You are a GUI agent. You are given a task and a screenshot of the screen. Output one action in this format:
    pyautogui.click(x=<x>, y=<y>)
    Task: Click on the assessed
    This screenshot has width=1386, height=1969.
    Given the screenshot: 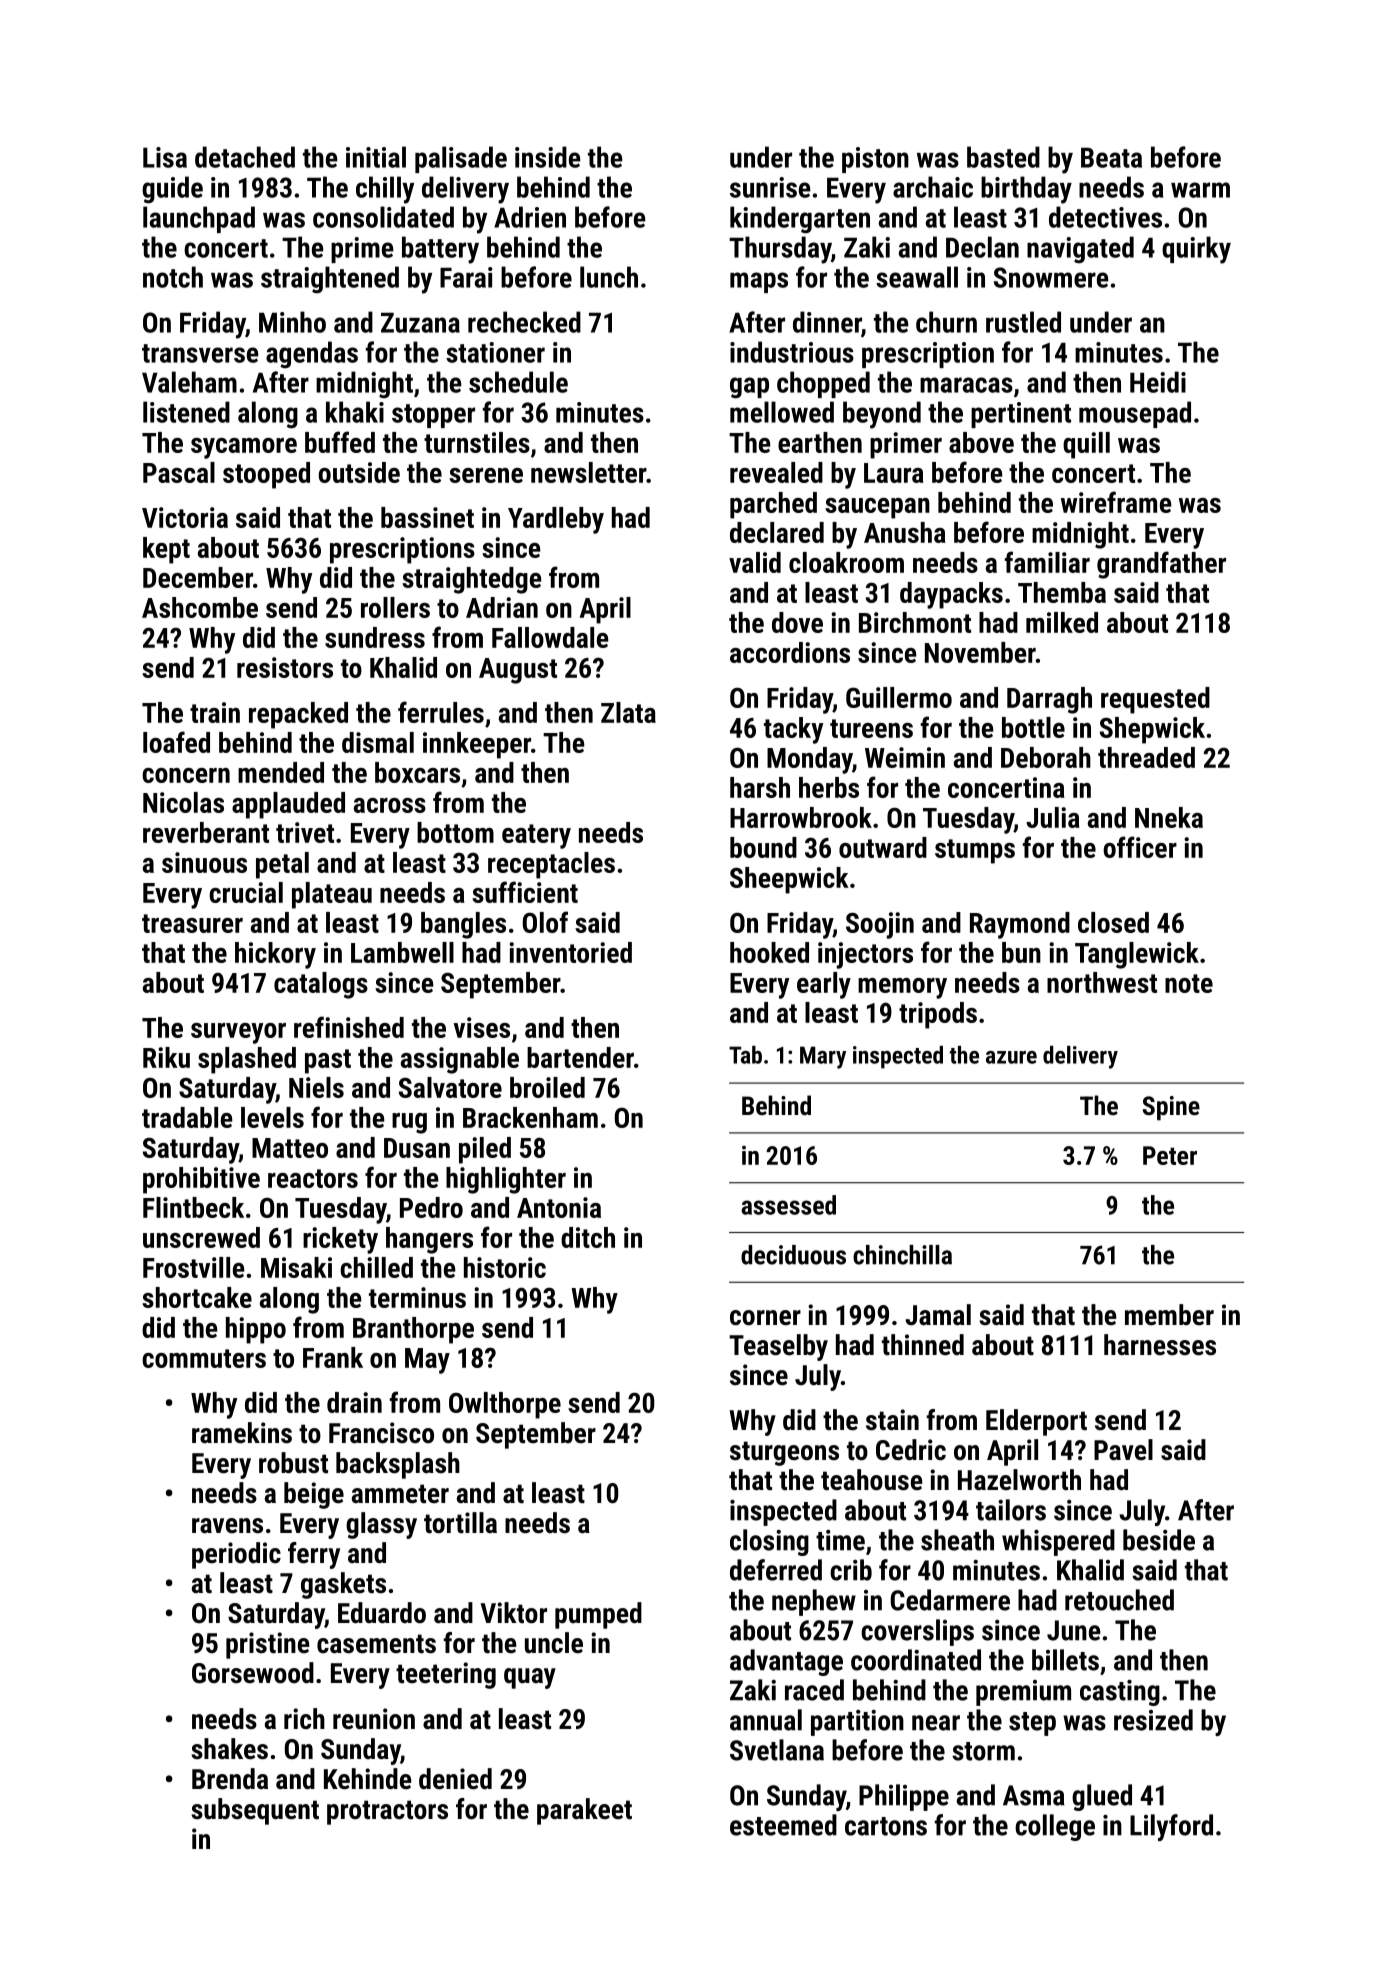 What is the action you would take?
    pyautogui.click(x=788, y=1205)
